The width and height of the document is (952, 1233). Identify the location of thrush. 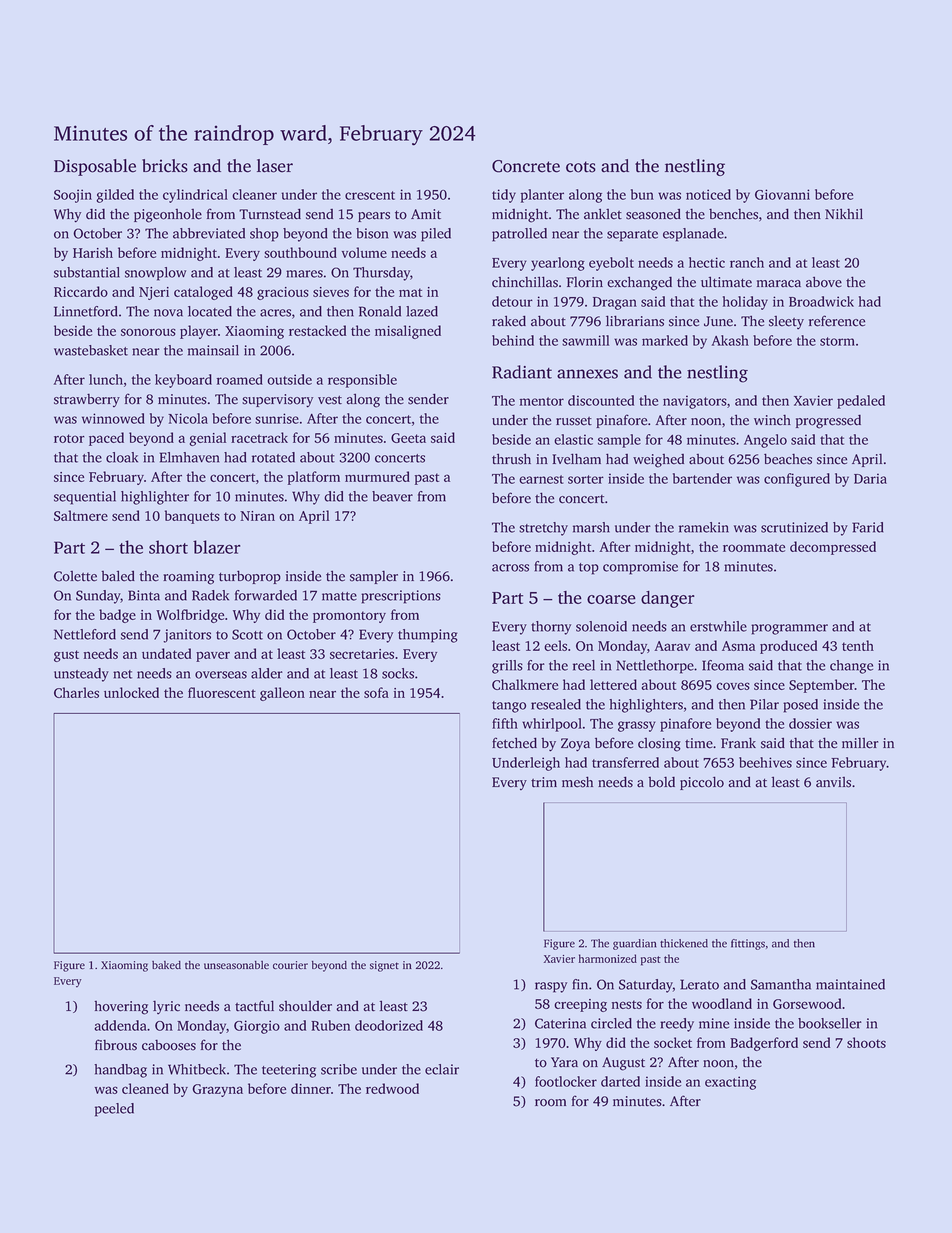
(511, 459).
